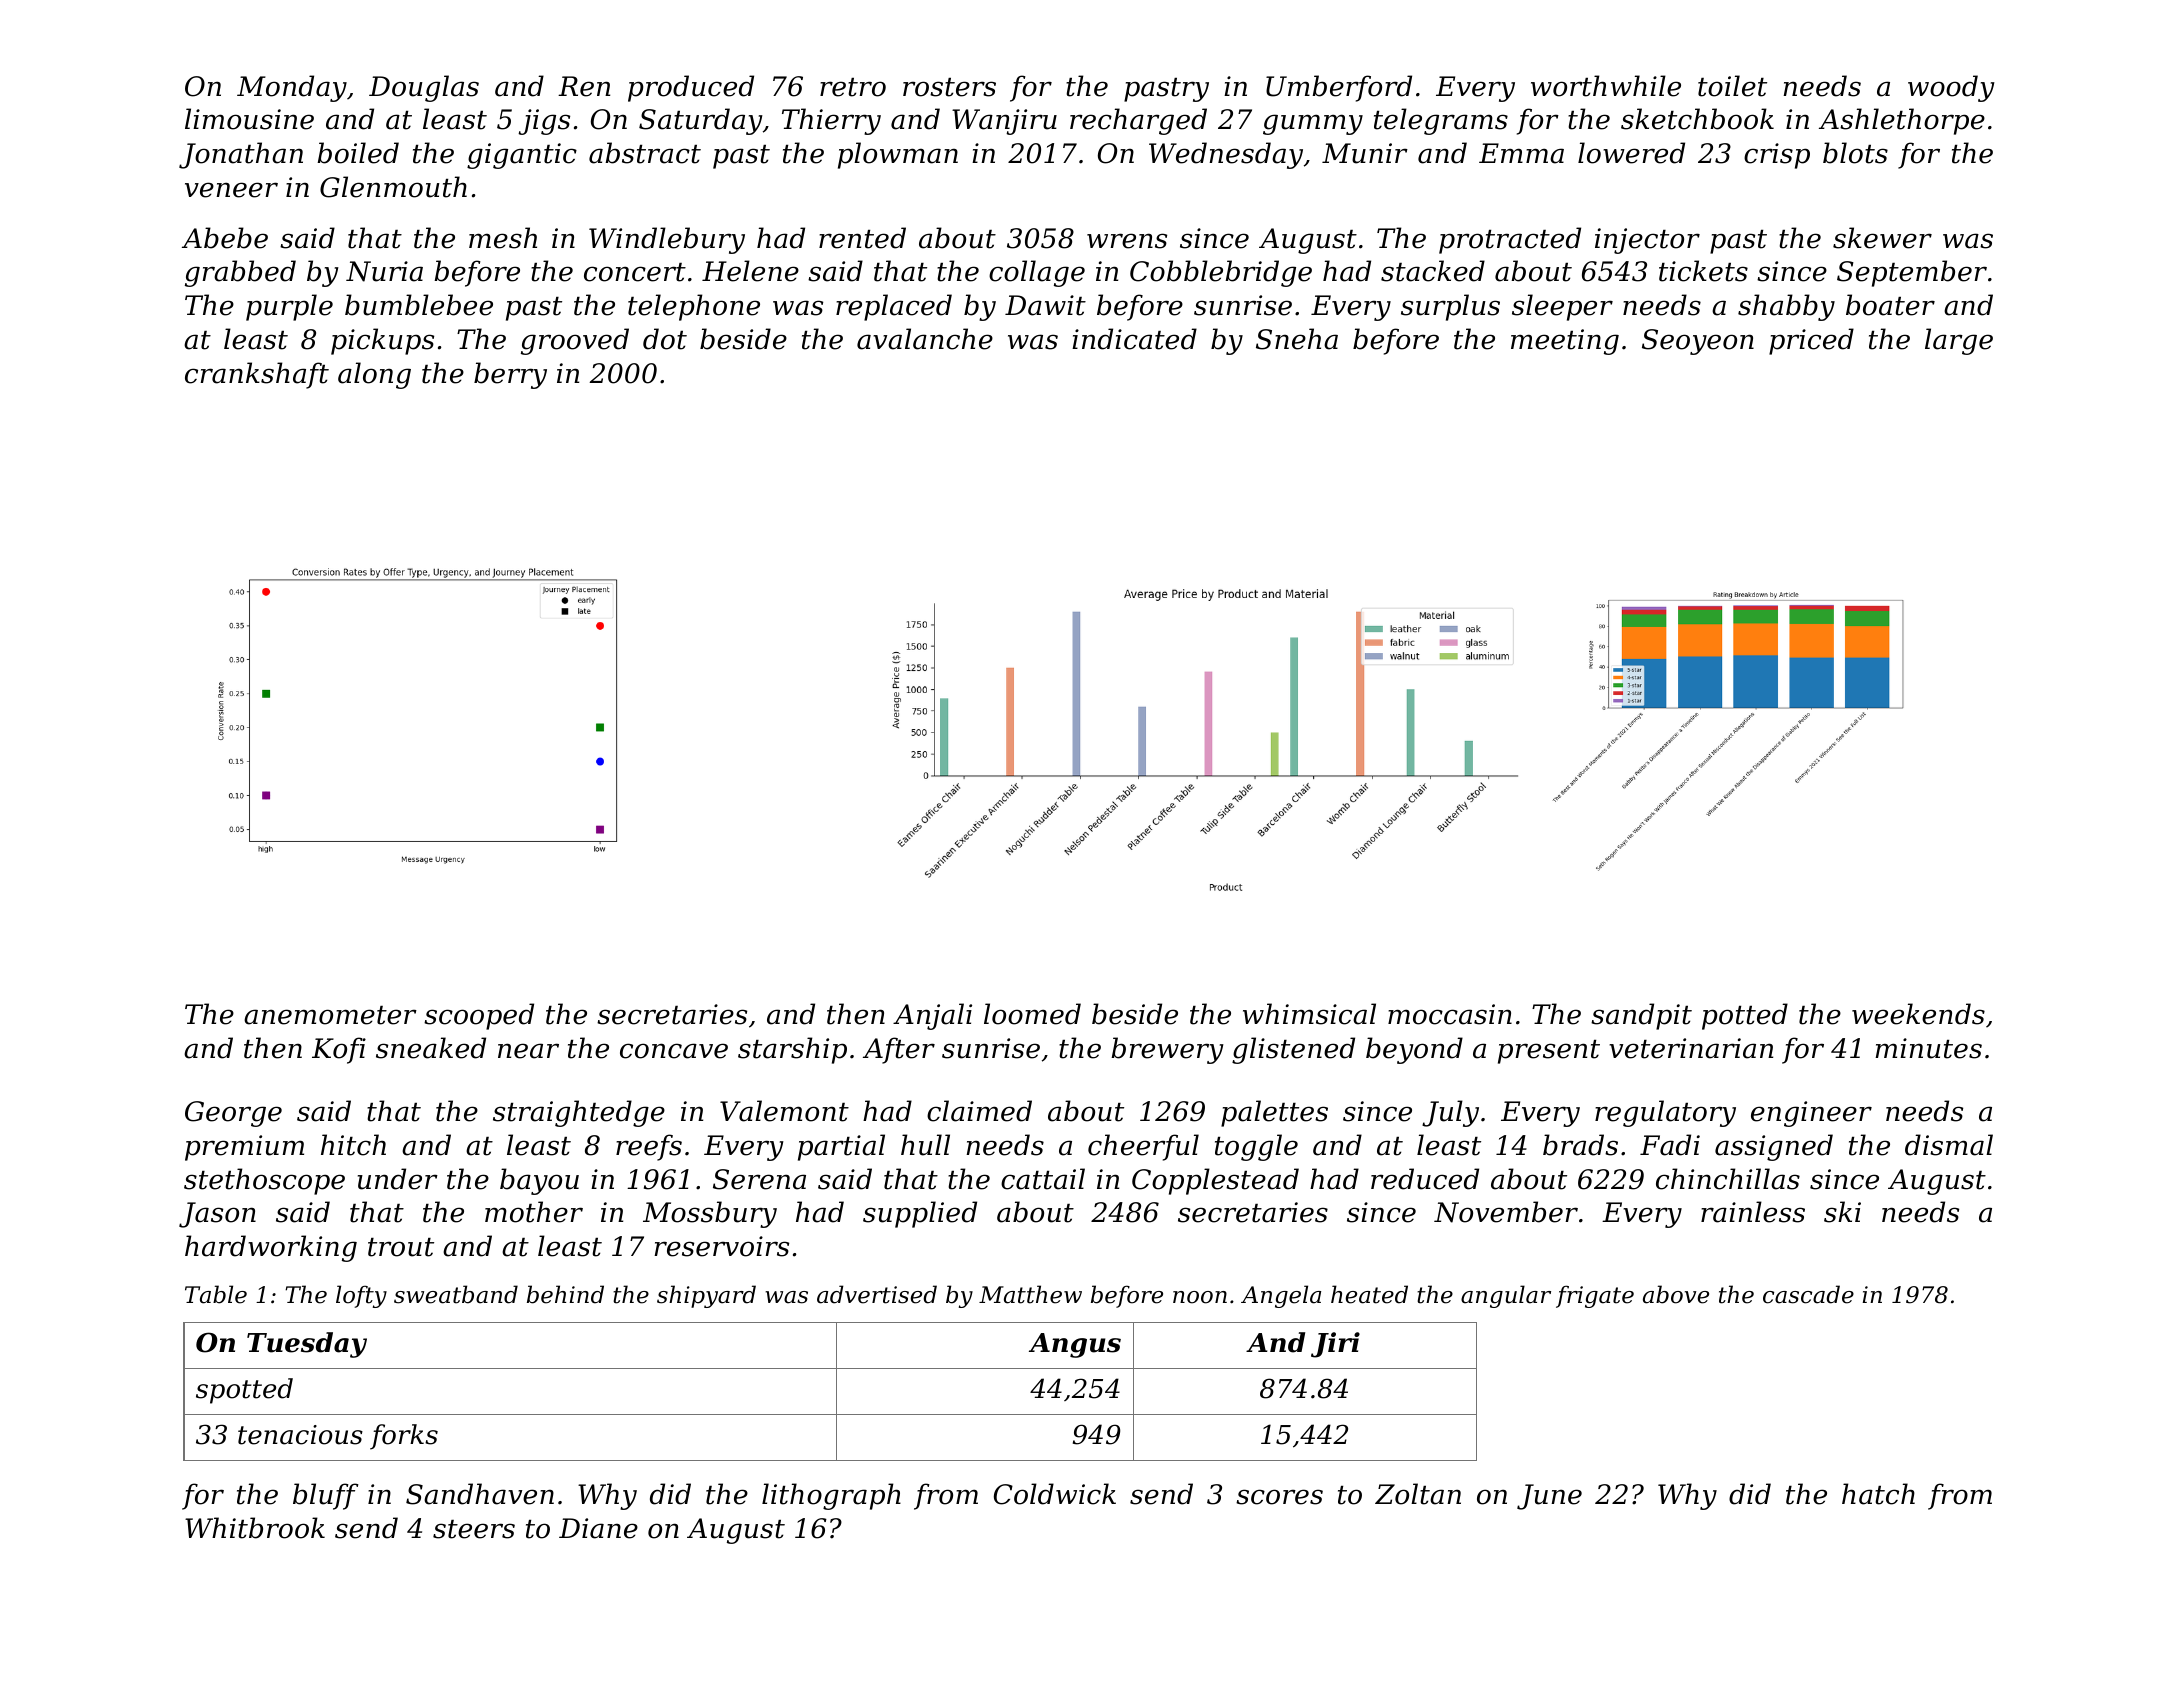  I want to click on wrens, so click(1127, 241).
